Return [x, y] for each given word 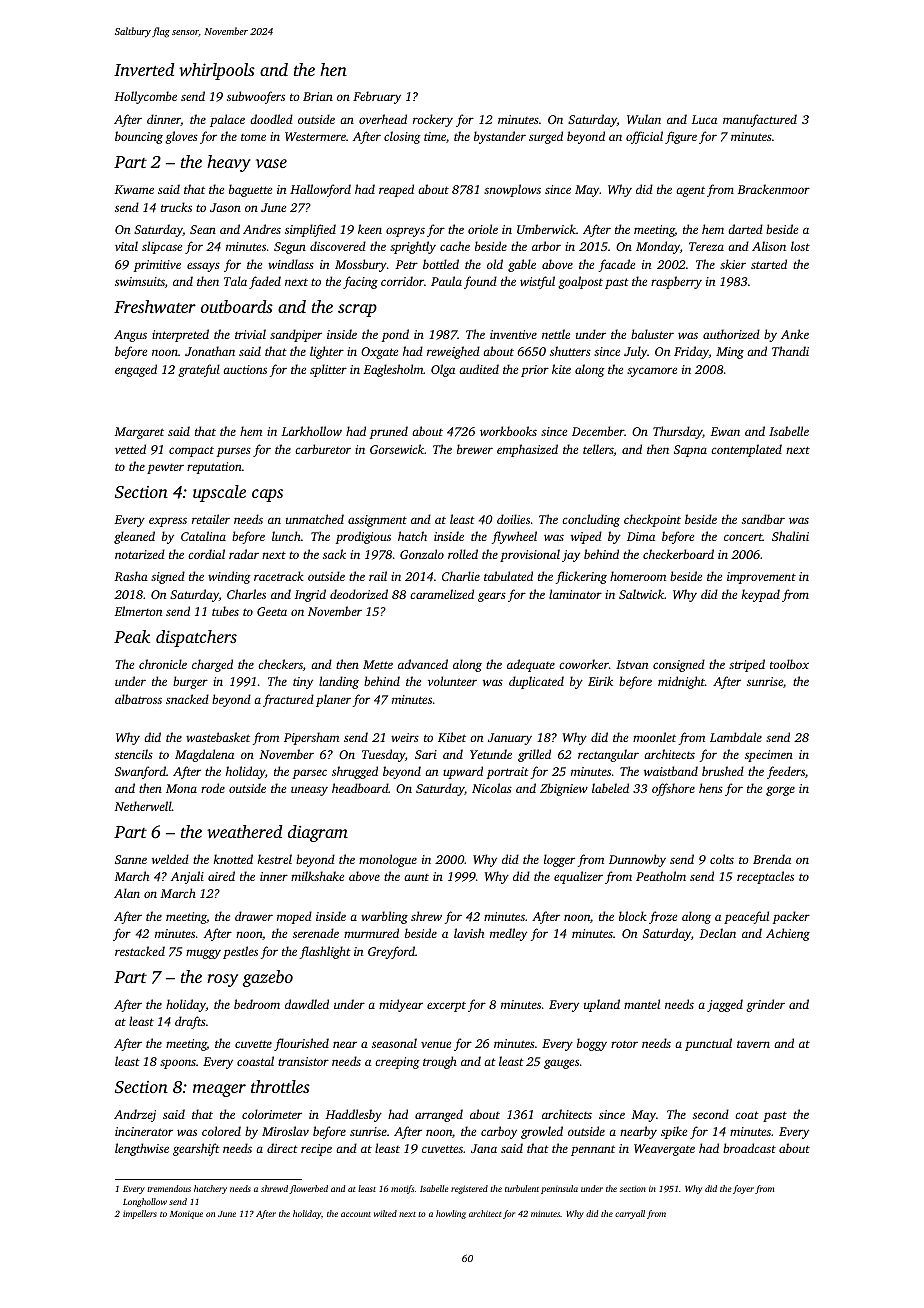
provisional [530, 555]
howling [451, 1214]
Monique [186, 1215]
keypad [761, 595]
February [377, 97]
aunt [416, 877]
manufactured [760, 120]
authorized [731, 334]
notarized [140, 554]
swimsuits [140, 281]
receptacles [765, 877]
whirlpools [217, 71]
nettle [556, 334]
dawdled [307, 1004]
